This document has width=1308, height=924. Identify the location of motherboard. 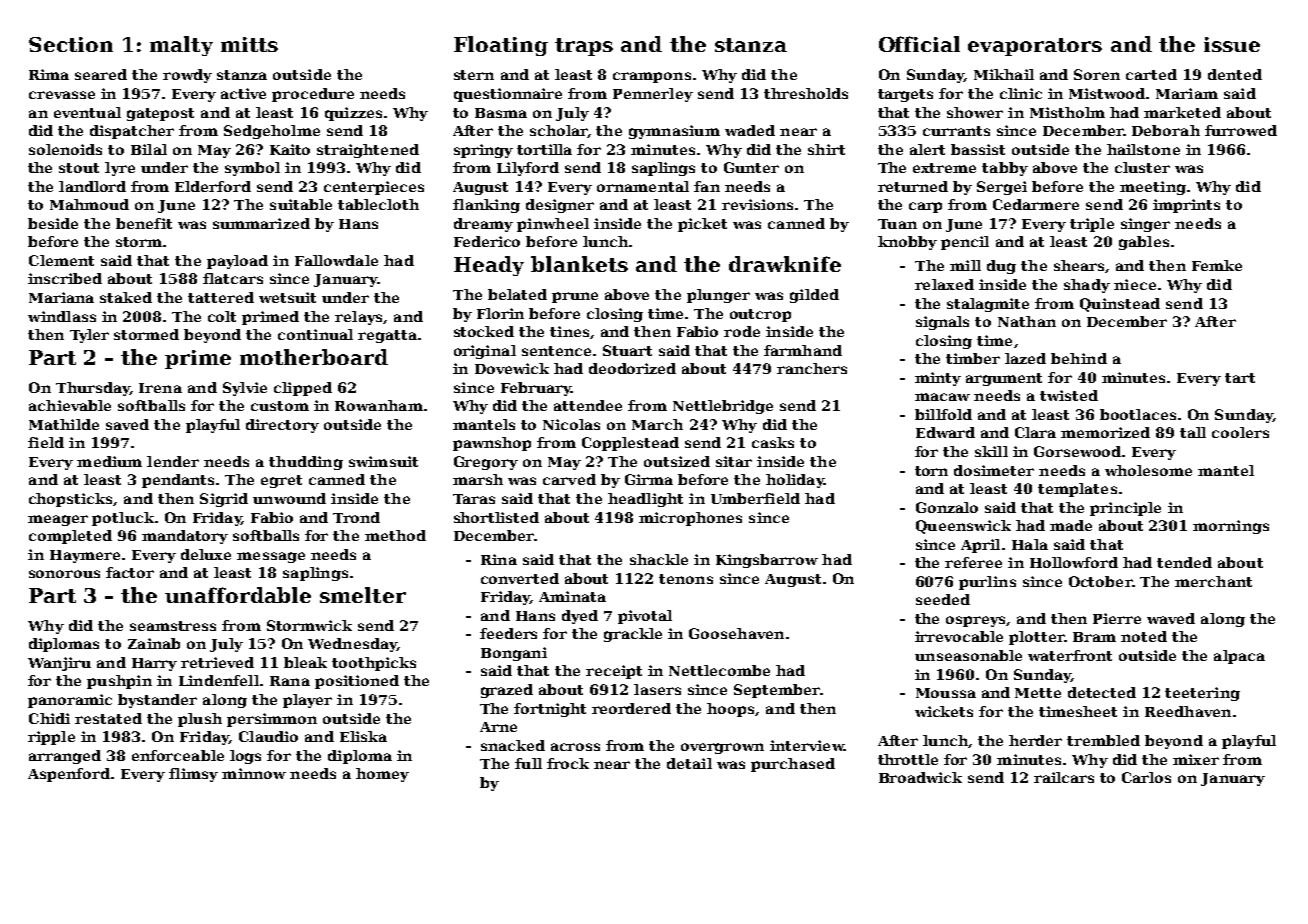
(314, 357).
